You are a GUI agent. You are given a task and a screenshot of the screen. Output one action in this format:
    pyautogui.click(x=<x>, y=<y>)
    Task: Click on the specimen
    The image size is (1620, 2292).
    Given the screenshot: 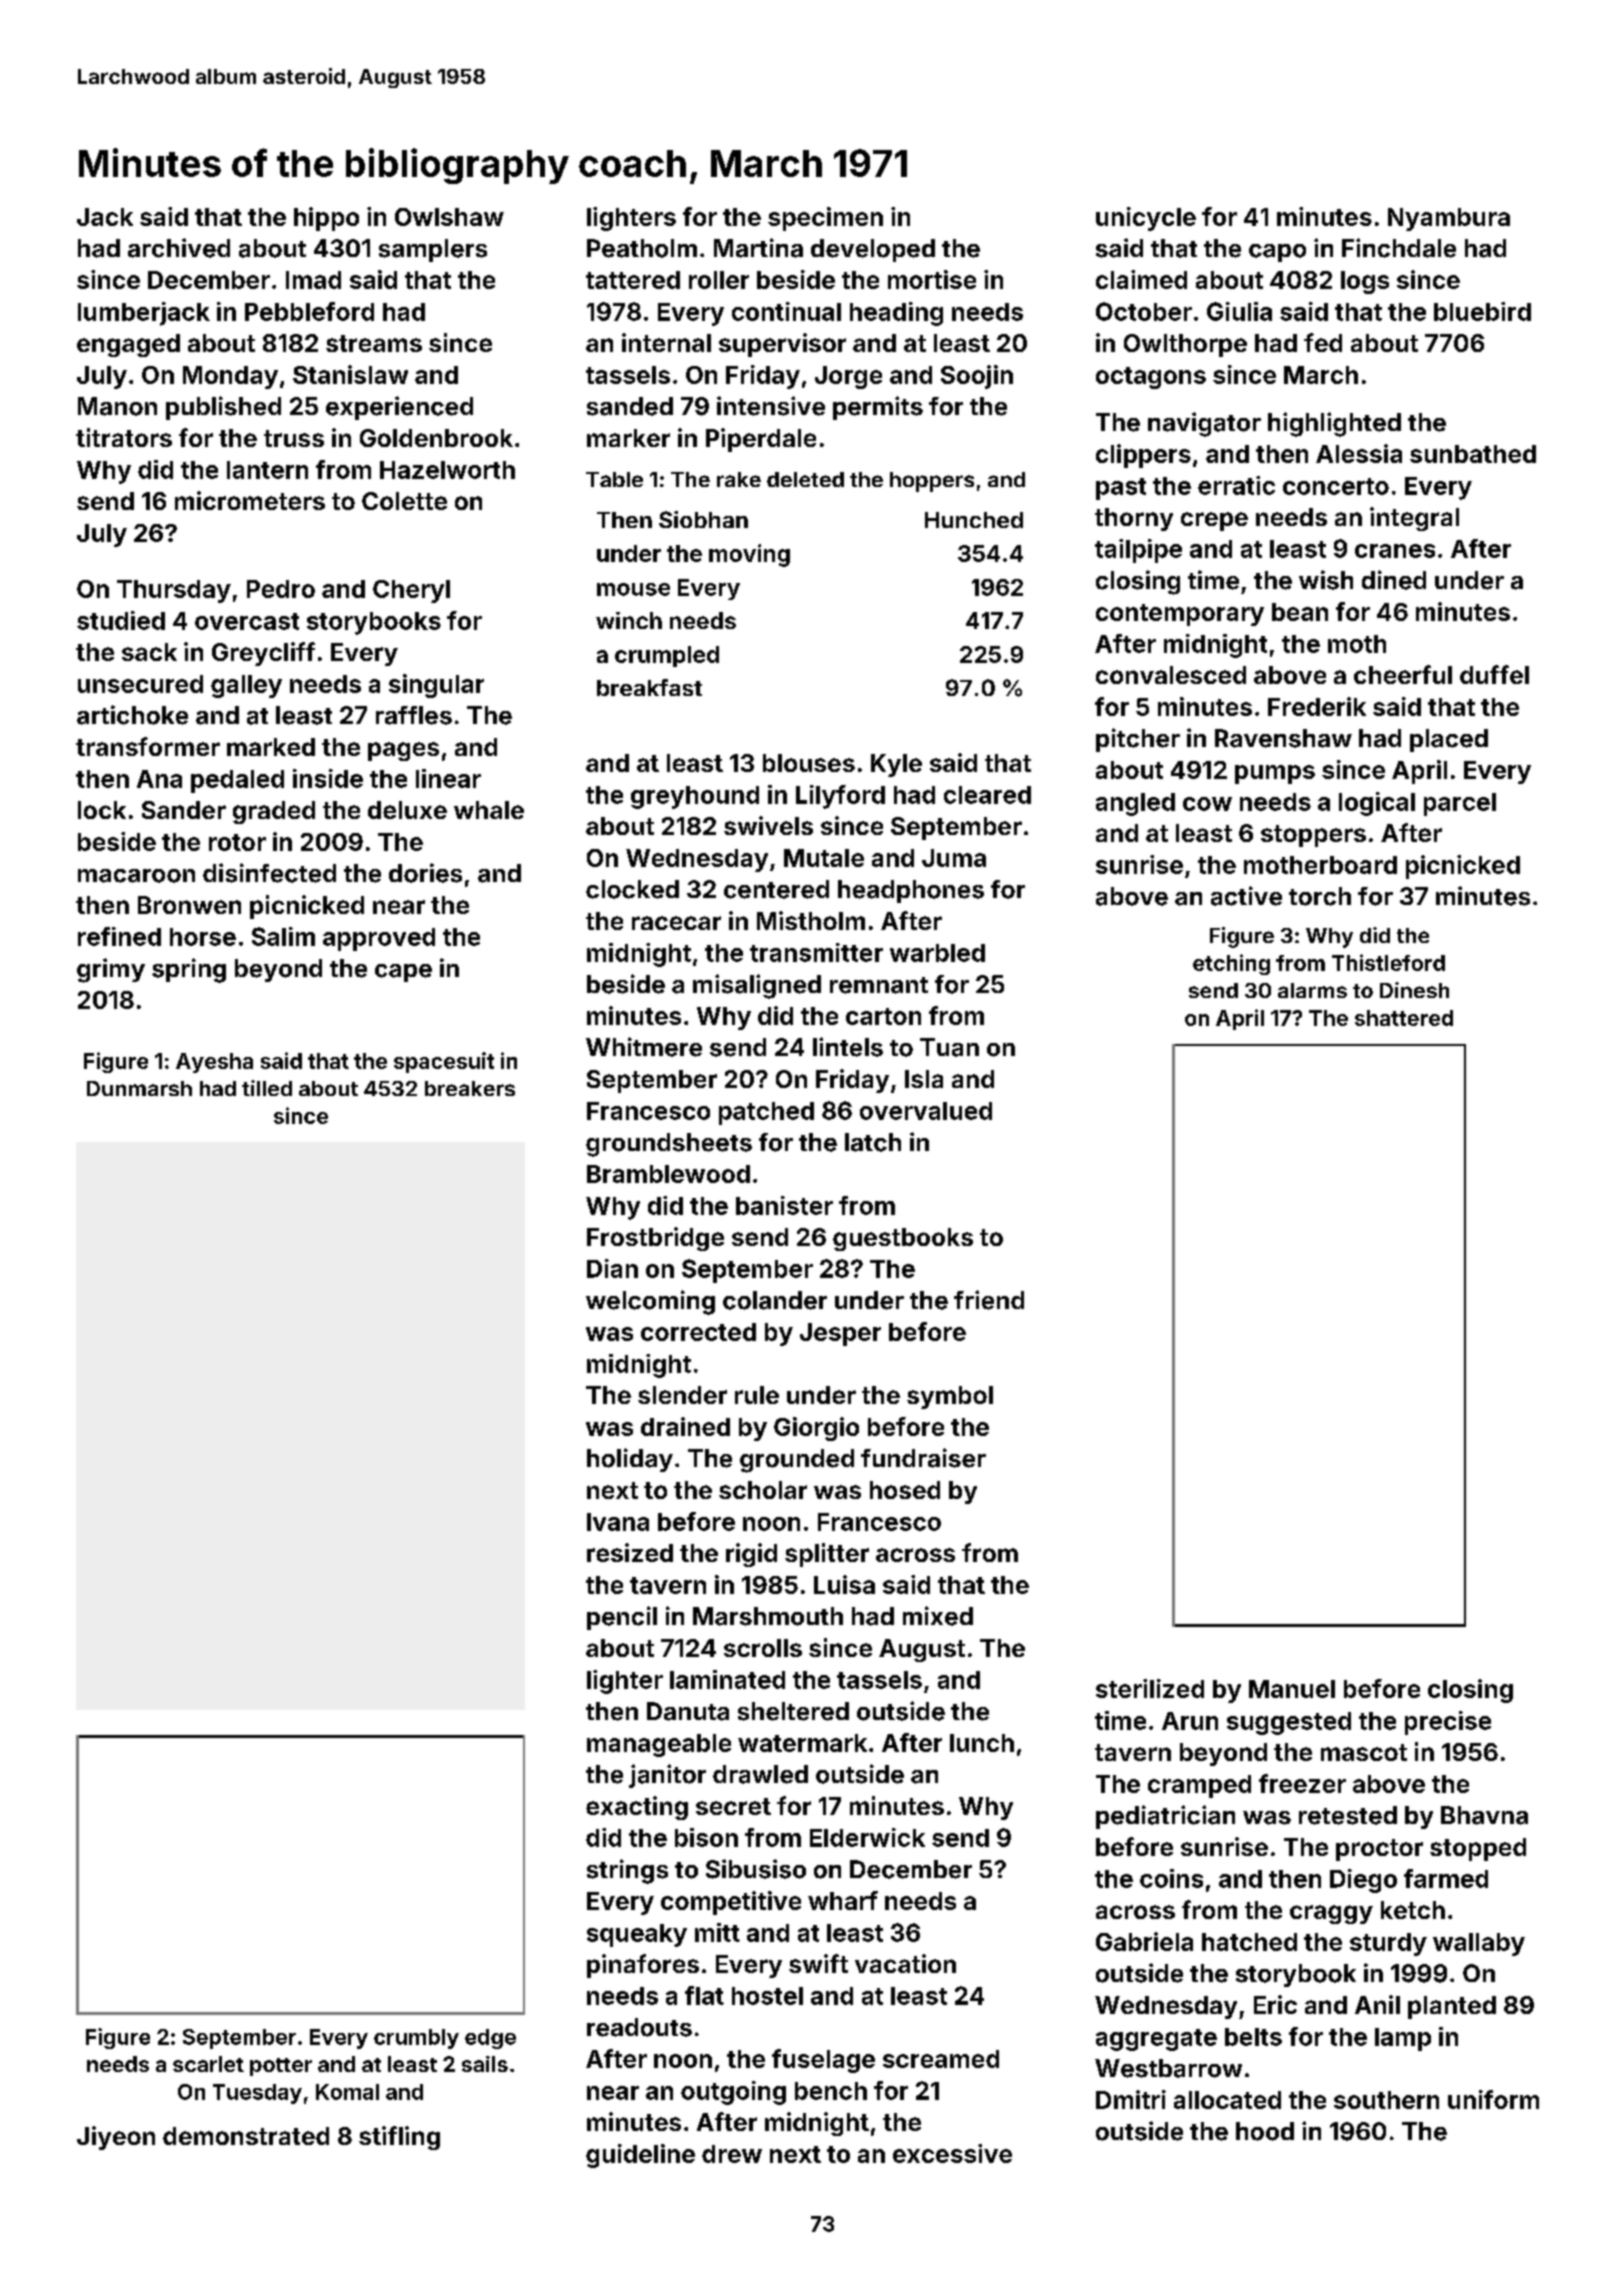 What is the action you would take?
    pyautogui.click(x=825, y=219)
